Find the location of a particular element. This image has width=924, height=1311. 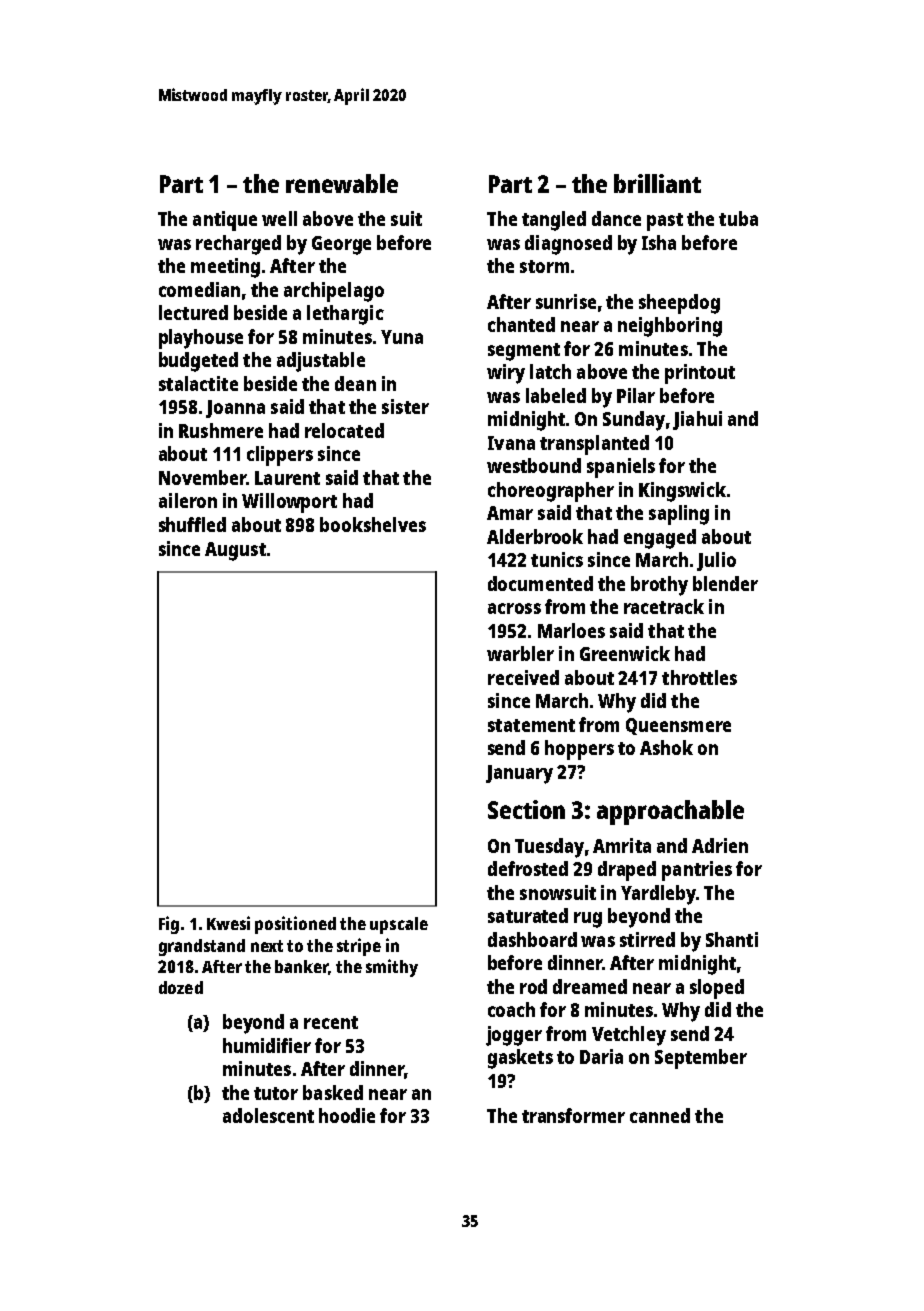

statement is located at coordinates (531, 725).
